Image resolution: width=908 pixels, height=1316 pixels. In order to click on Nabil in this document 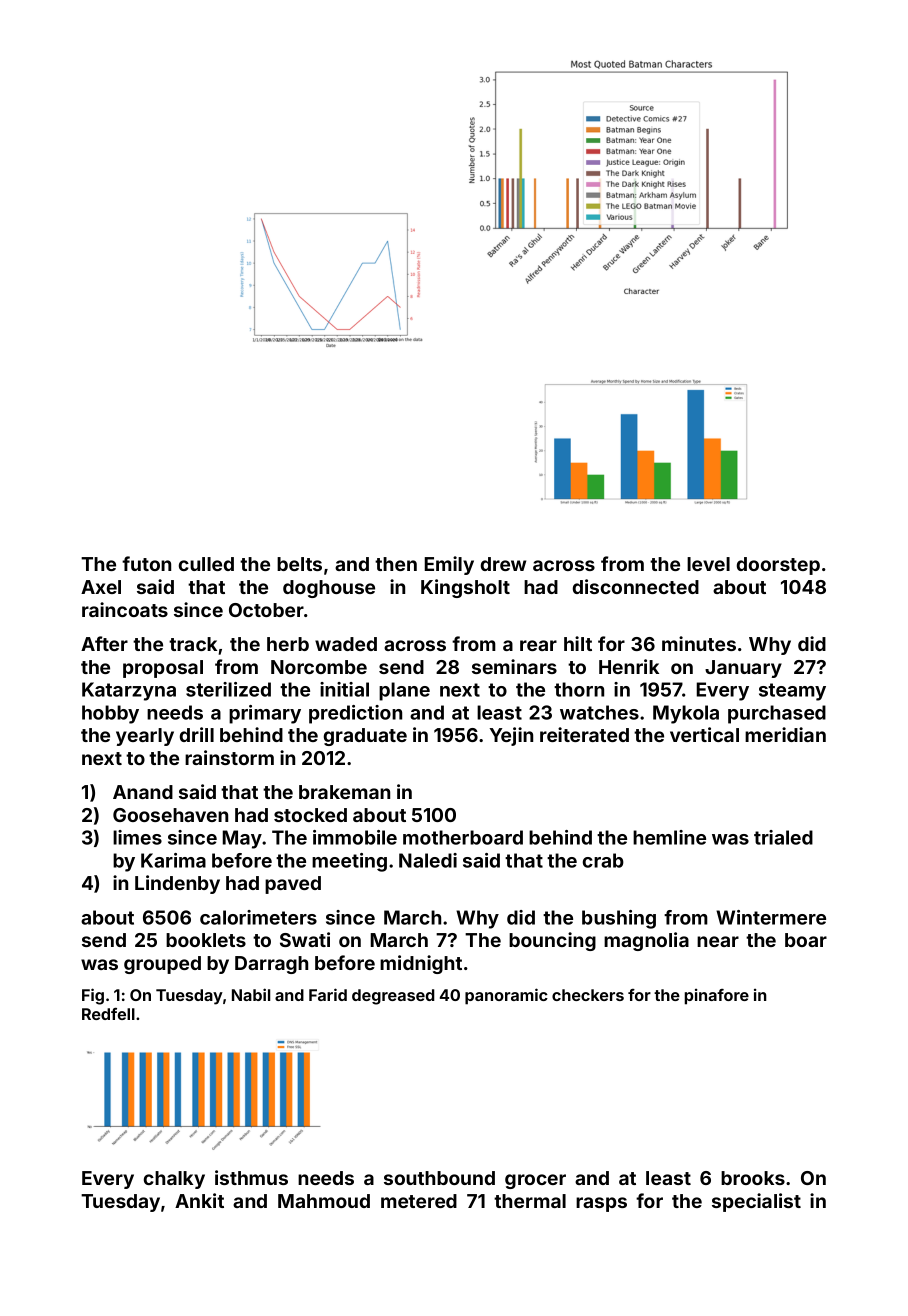, I will do `click(251, 994)`.
